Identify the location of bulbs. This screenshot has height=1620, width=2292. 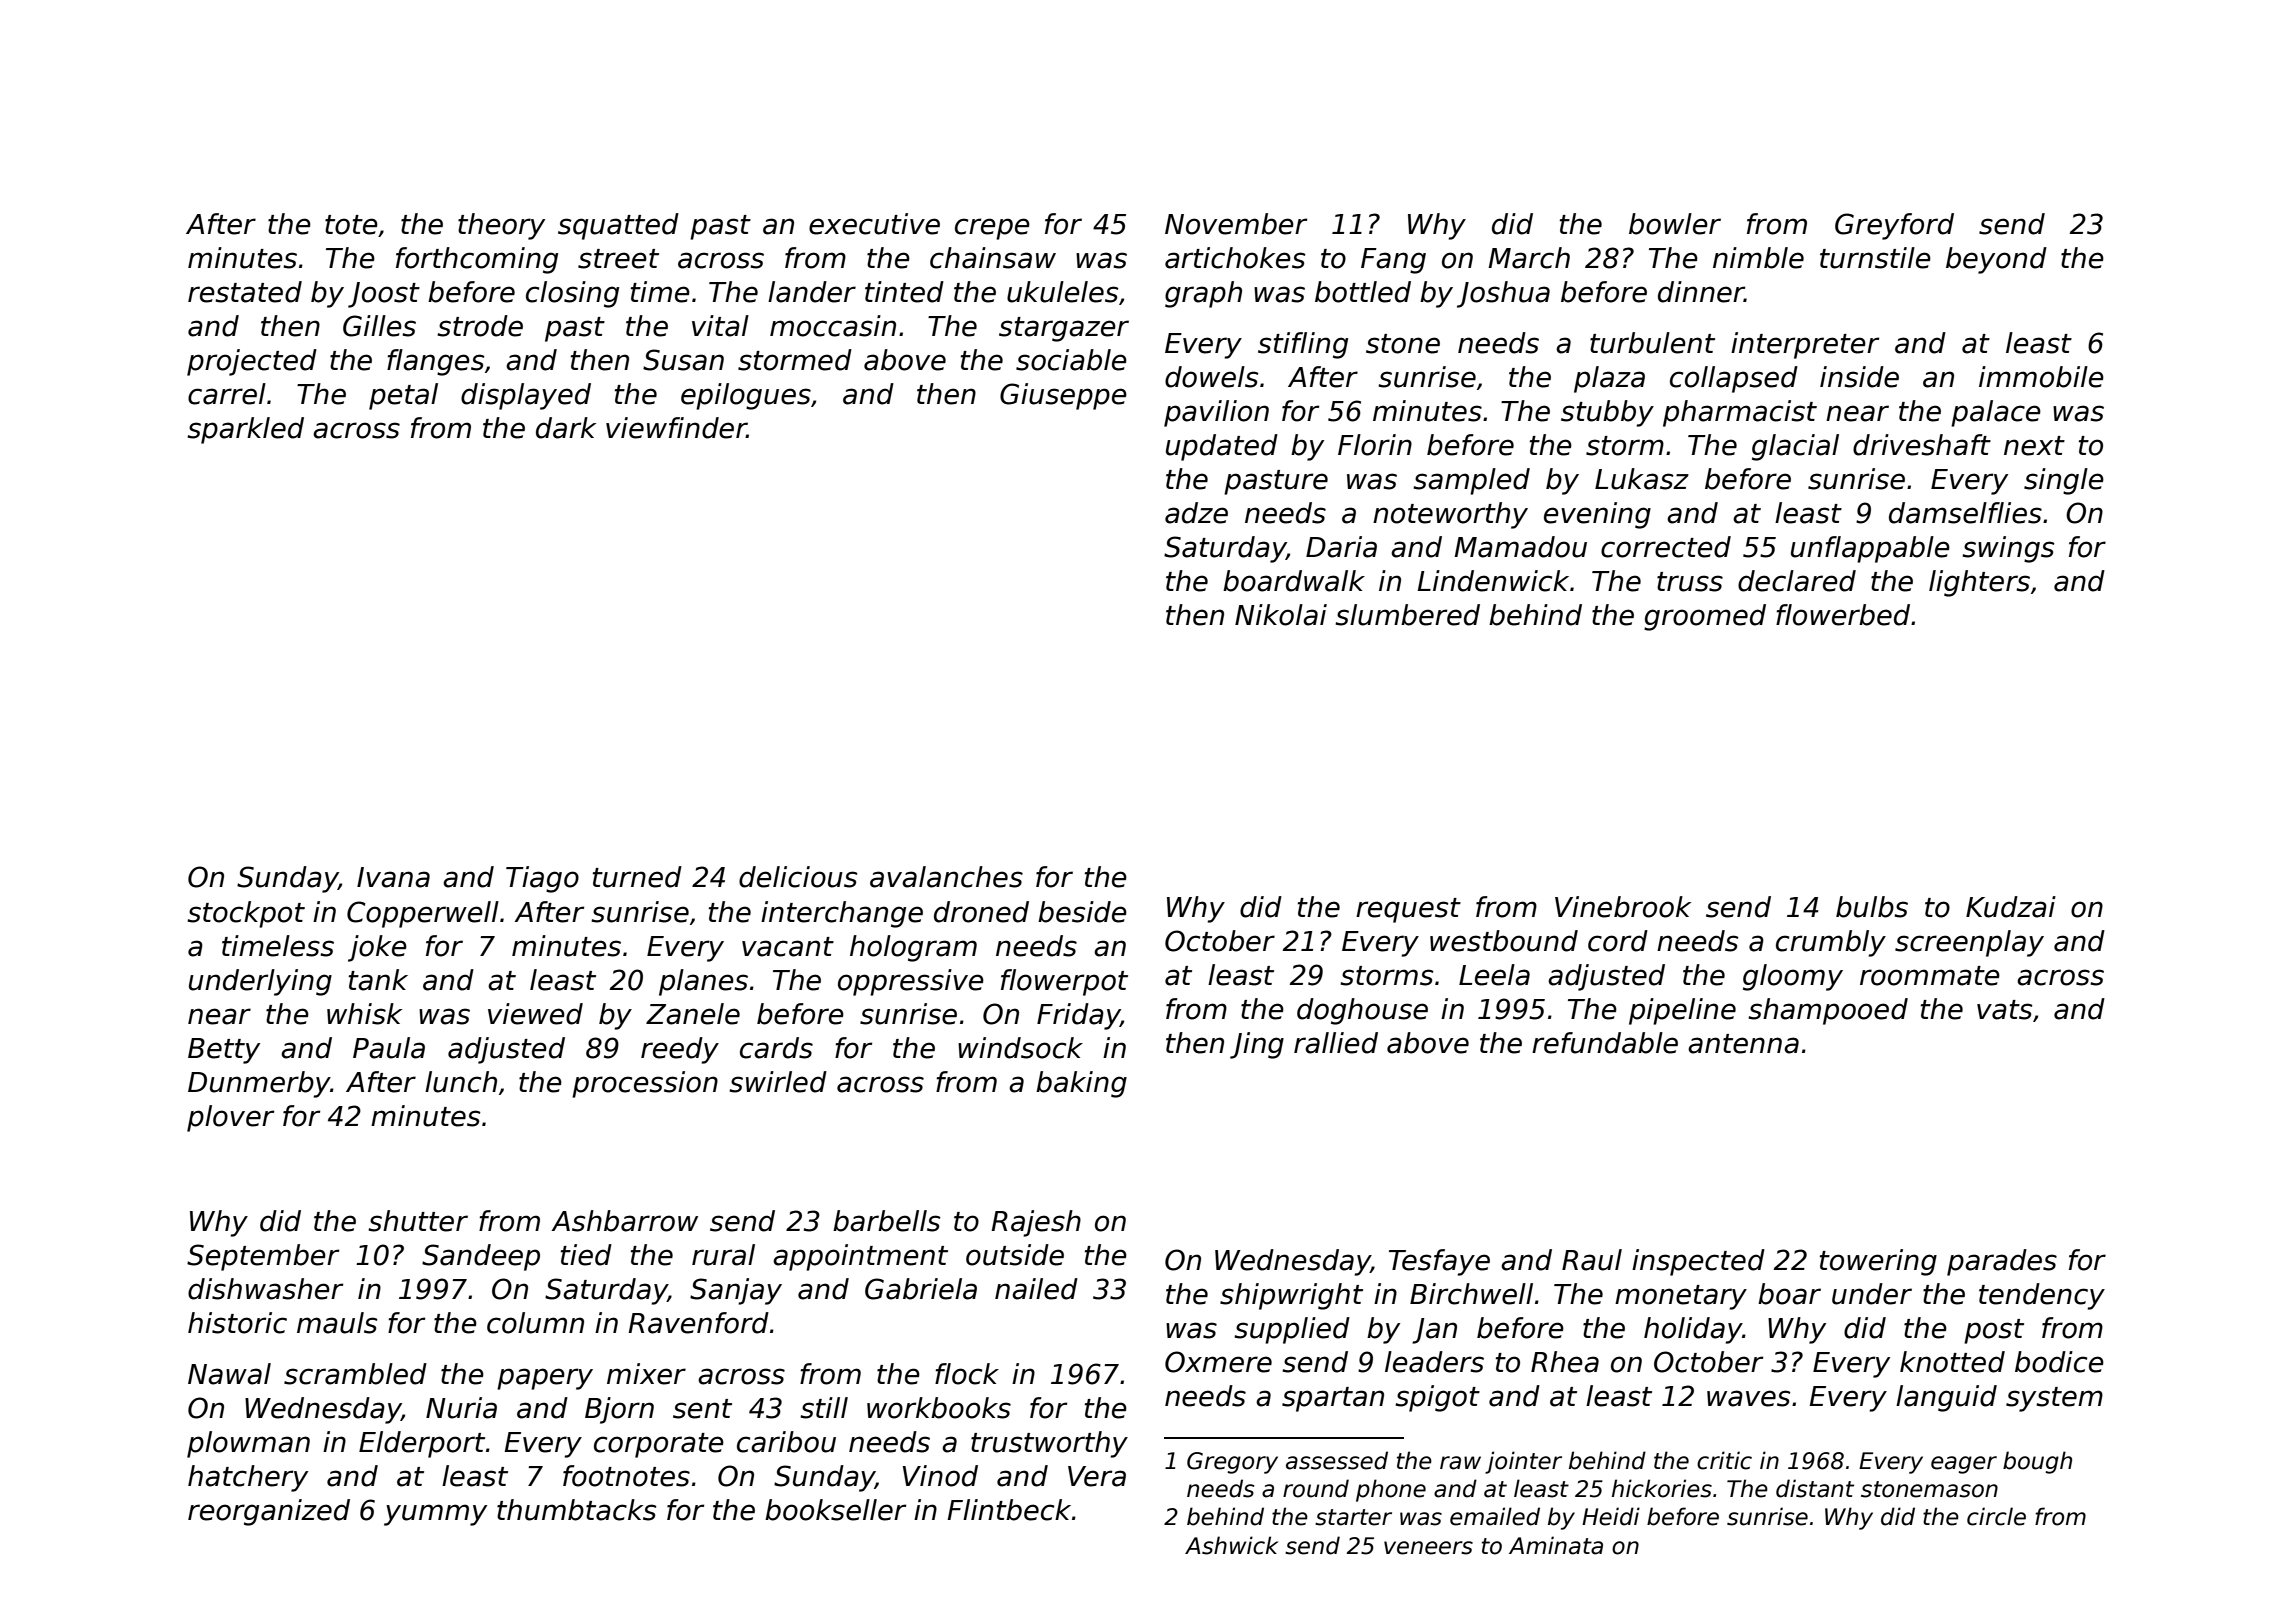
(1872, 907).
